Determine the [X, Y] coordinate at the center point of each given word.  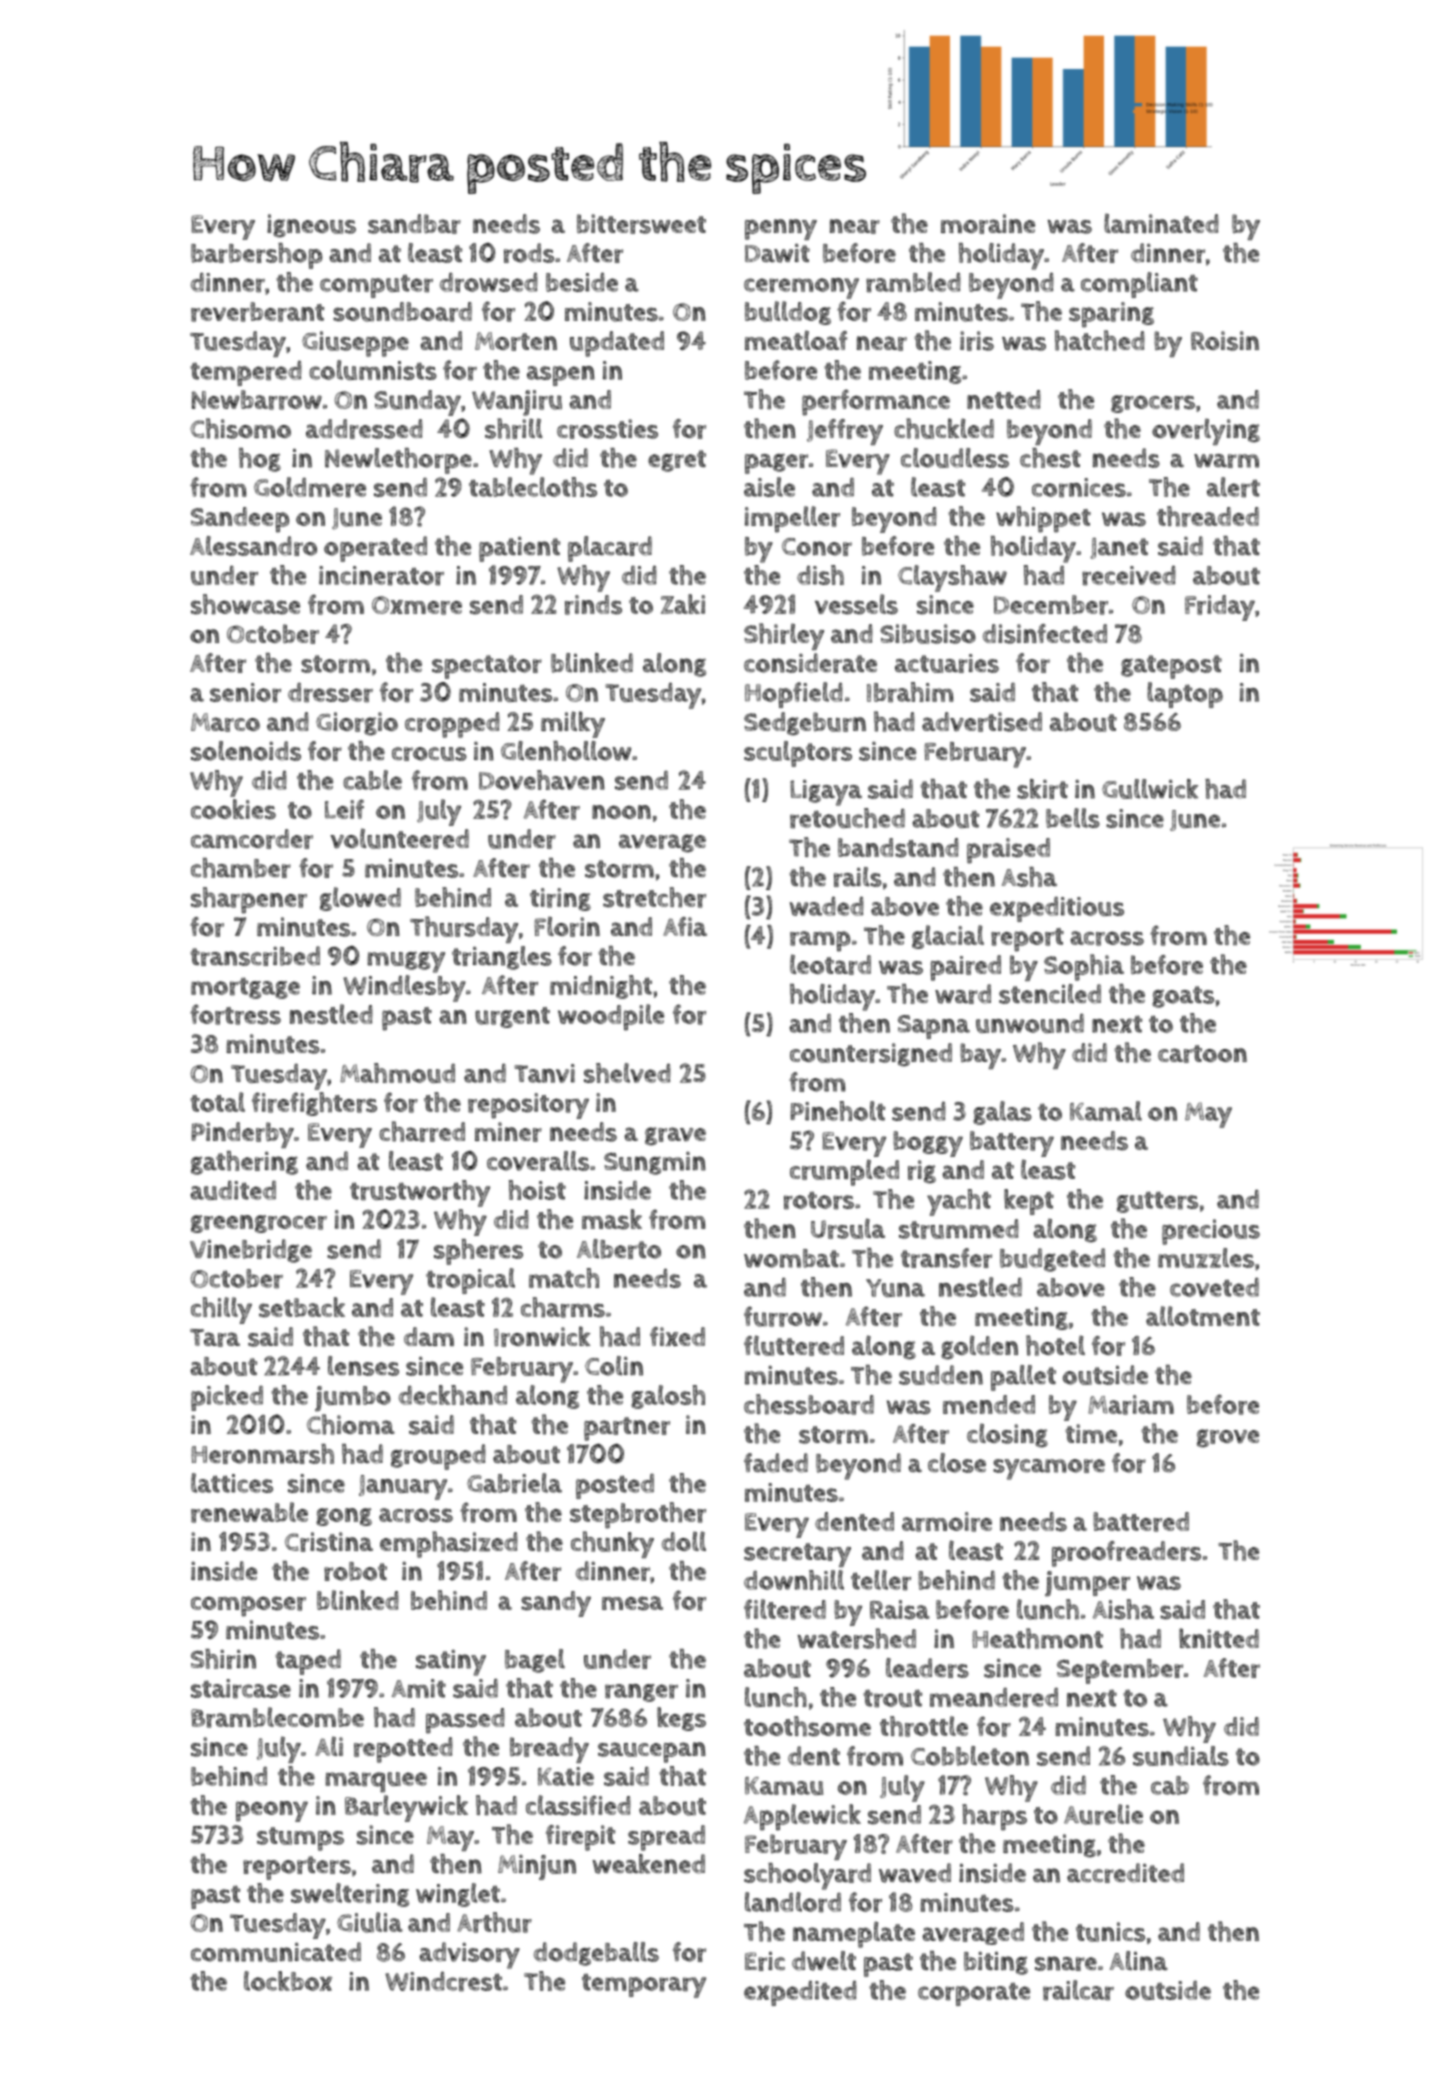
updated [617, 344]
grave [675, 1136]
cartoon [1202, 1054]
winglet [458, 1895]
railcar [1078, 1990]
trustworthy [420, 1193]
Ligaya [826, 793]
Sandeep [240, 520]
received [1129, 576]
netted [1004, 399]
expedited [800, 1993]
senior [245, 693]
